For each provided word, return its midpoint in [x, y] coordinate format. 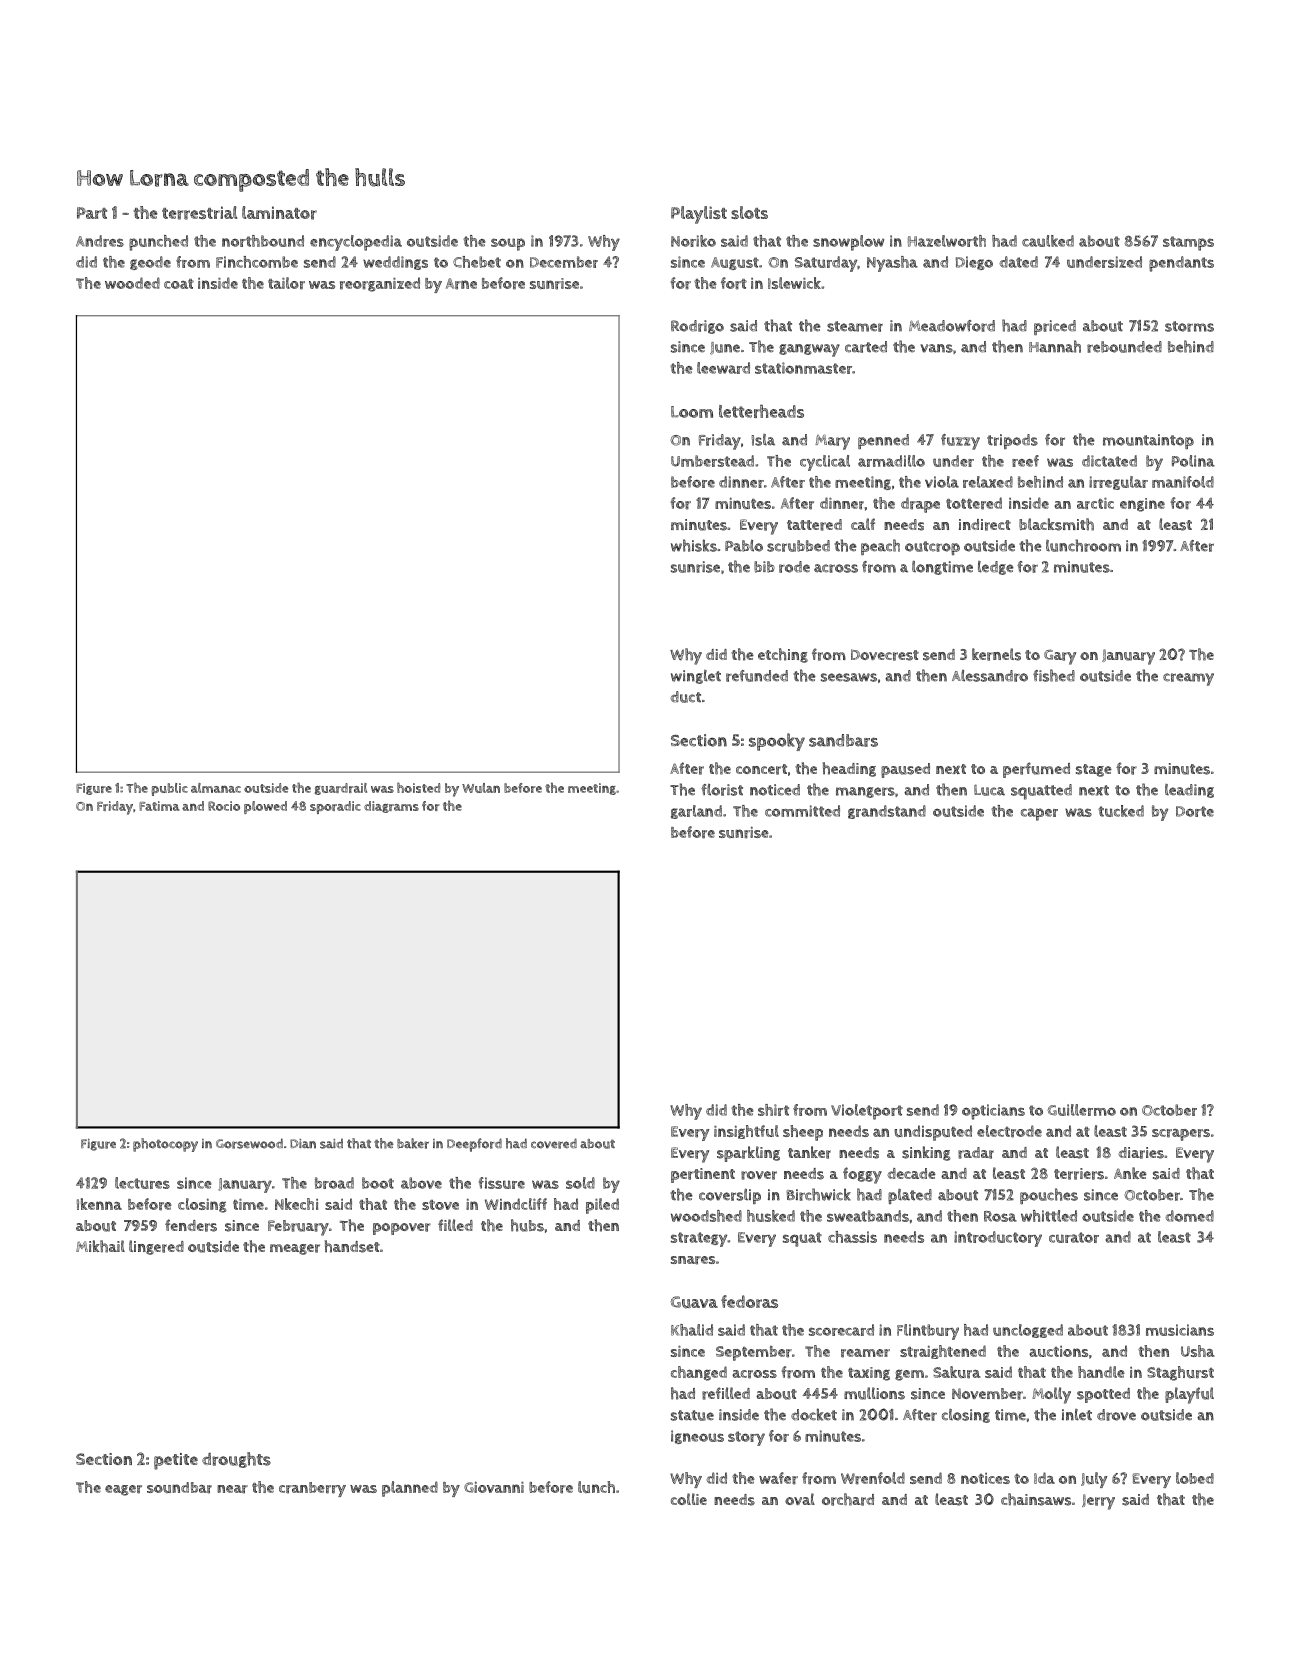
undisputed [933, 1133]
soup [508, 244]
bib [764, 567]
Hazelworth [947, 241]
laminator [279, 213]
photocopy [165, 1145]
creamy [1188, 679]
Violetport [867, 1112]
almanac [216, 788]
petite [176, 1461]
